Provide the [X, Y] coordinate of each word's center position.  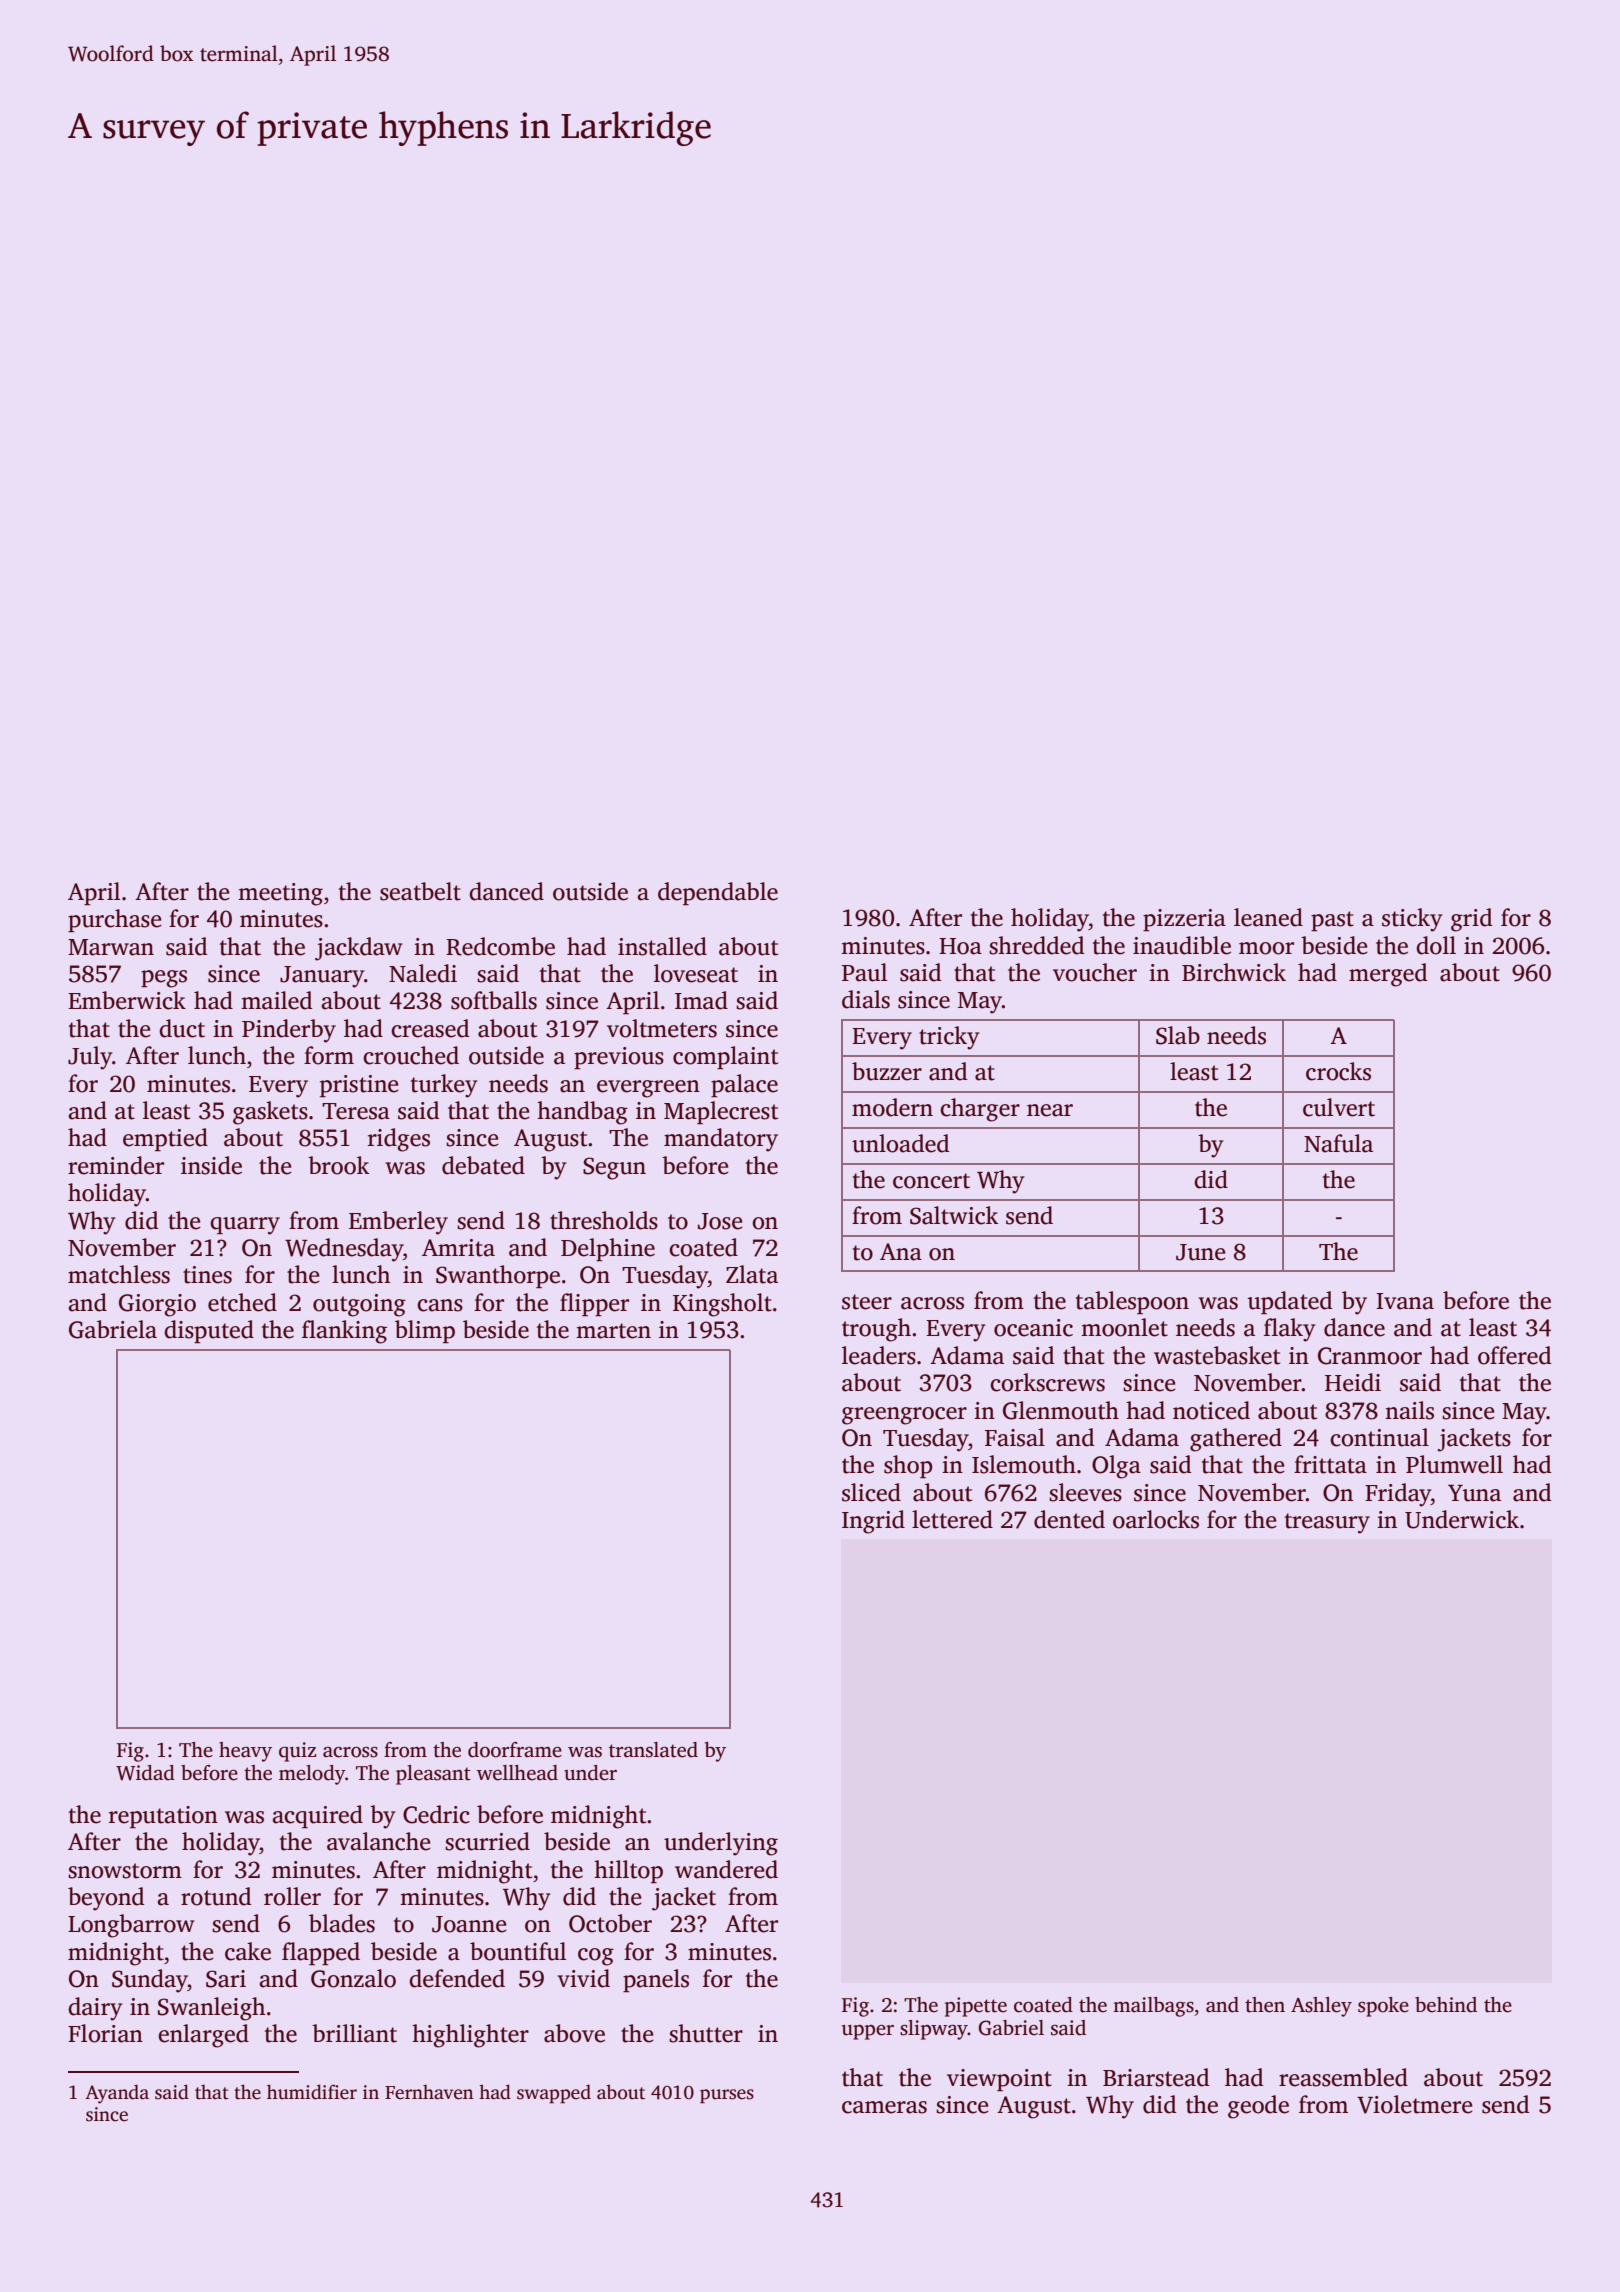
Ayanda [117, 2094]
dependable [718, 893]
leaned [1268, 917]
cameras [884, 2107]
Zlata [752, 1274]
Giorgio [157, 1305]
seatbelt [420, 891]
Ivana [1405, 1301]
